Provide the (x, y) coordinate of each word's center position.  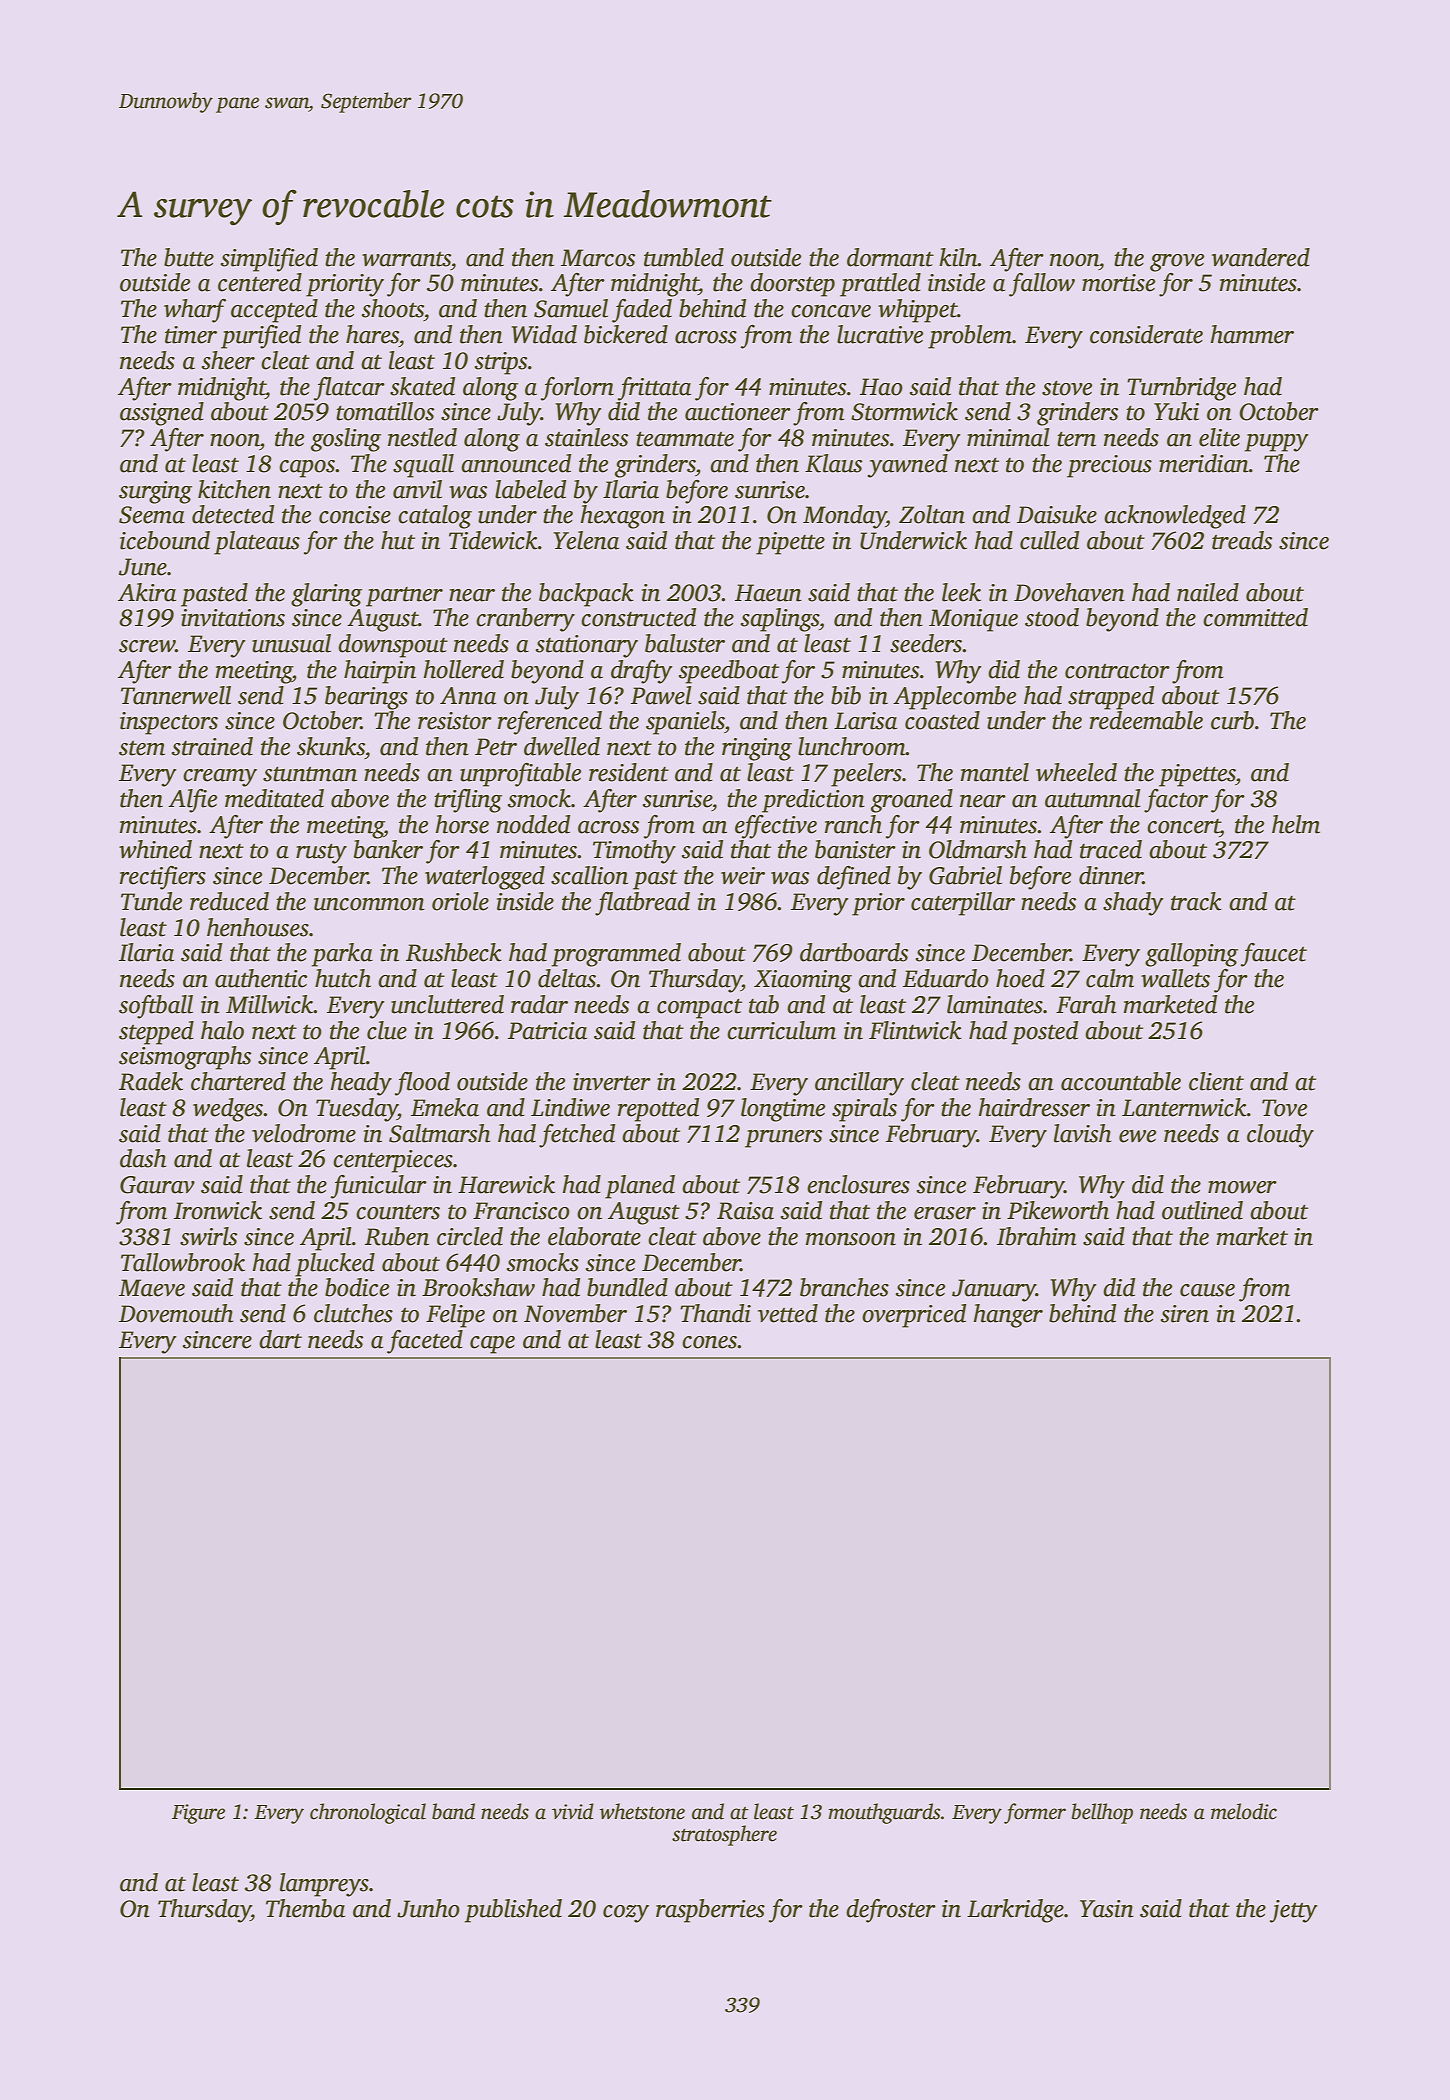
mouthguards (884, 1813)
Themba (305, 1908)
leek (961, 592)
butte (189, 257)
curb (1232, 720)
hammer (1252, 334)
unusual (291, 643)
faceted (425, 1342)
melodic (1244, 1811)
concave (831, 311)
